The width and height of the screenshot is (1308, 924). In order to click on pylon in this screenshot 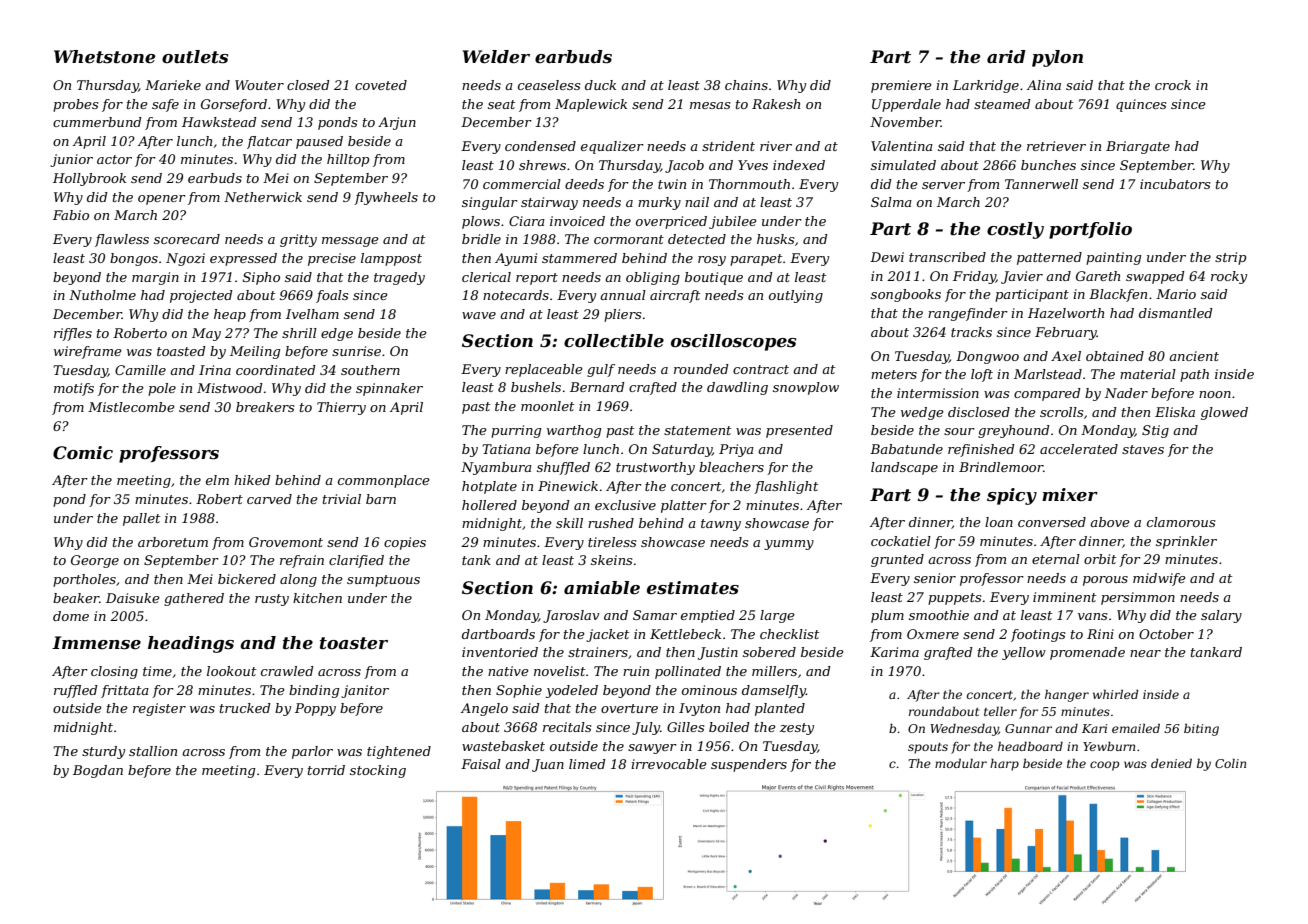, I will do `click(1057, 58)`.
